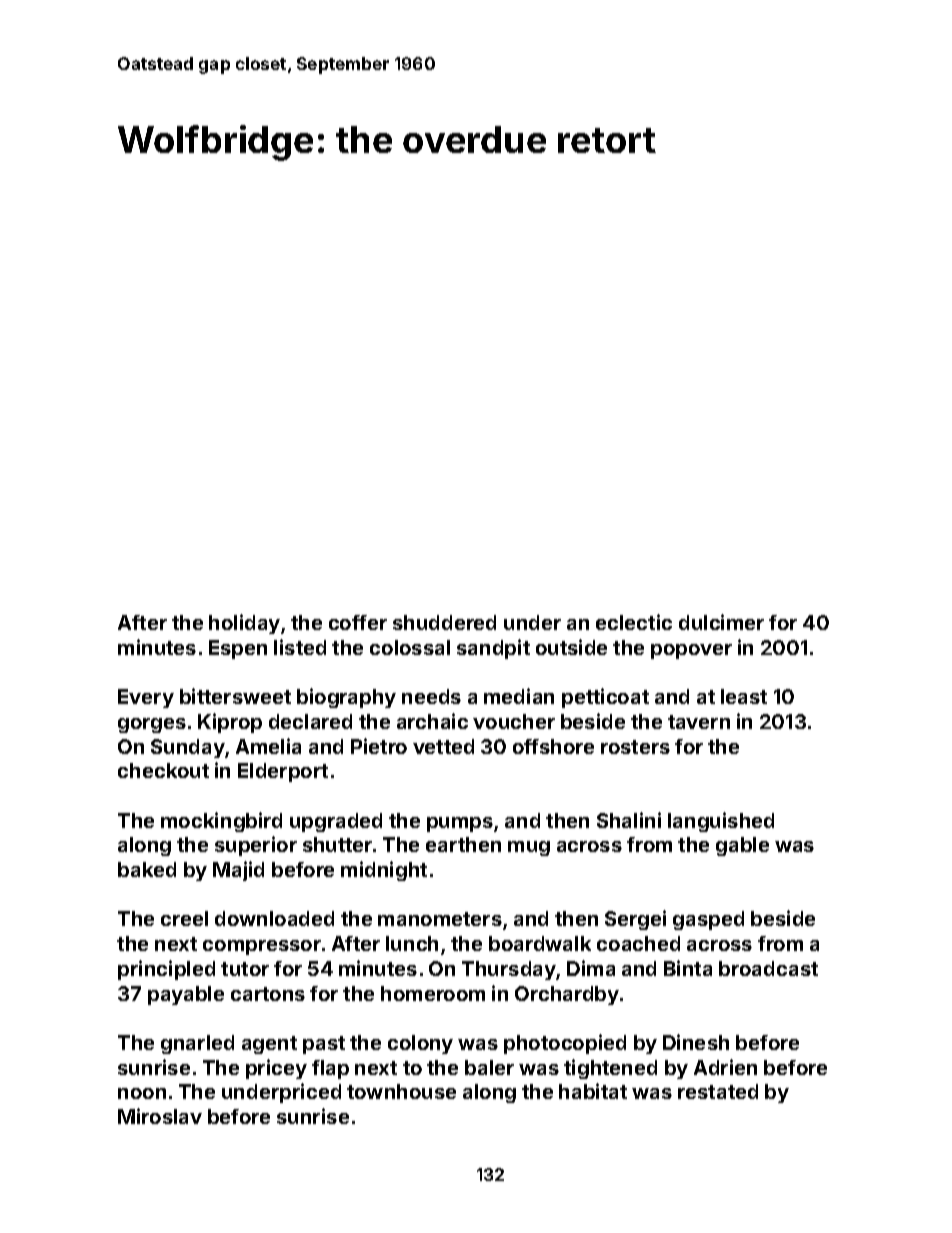  I want to click on petticoat, so click(605, 698).
